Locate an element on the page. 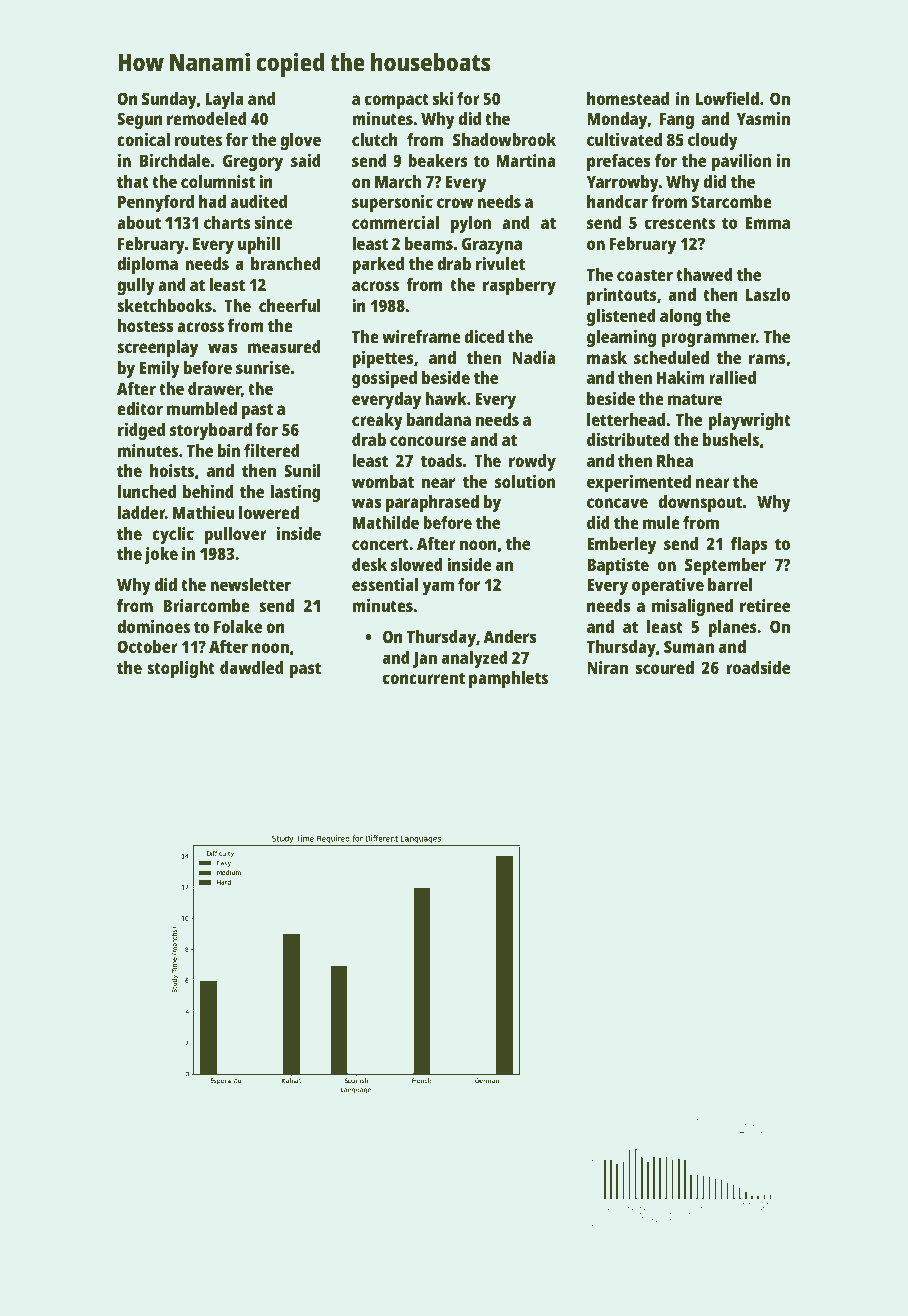  dawdled is located at coordinates (252, 667).
